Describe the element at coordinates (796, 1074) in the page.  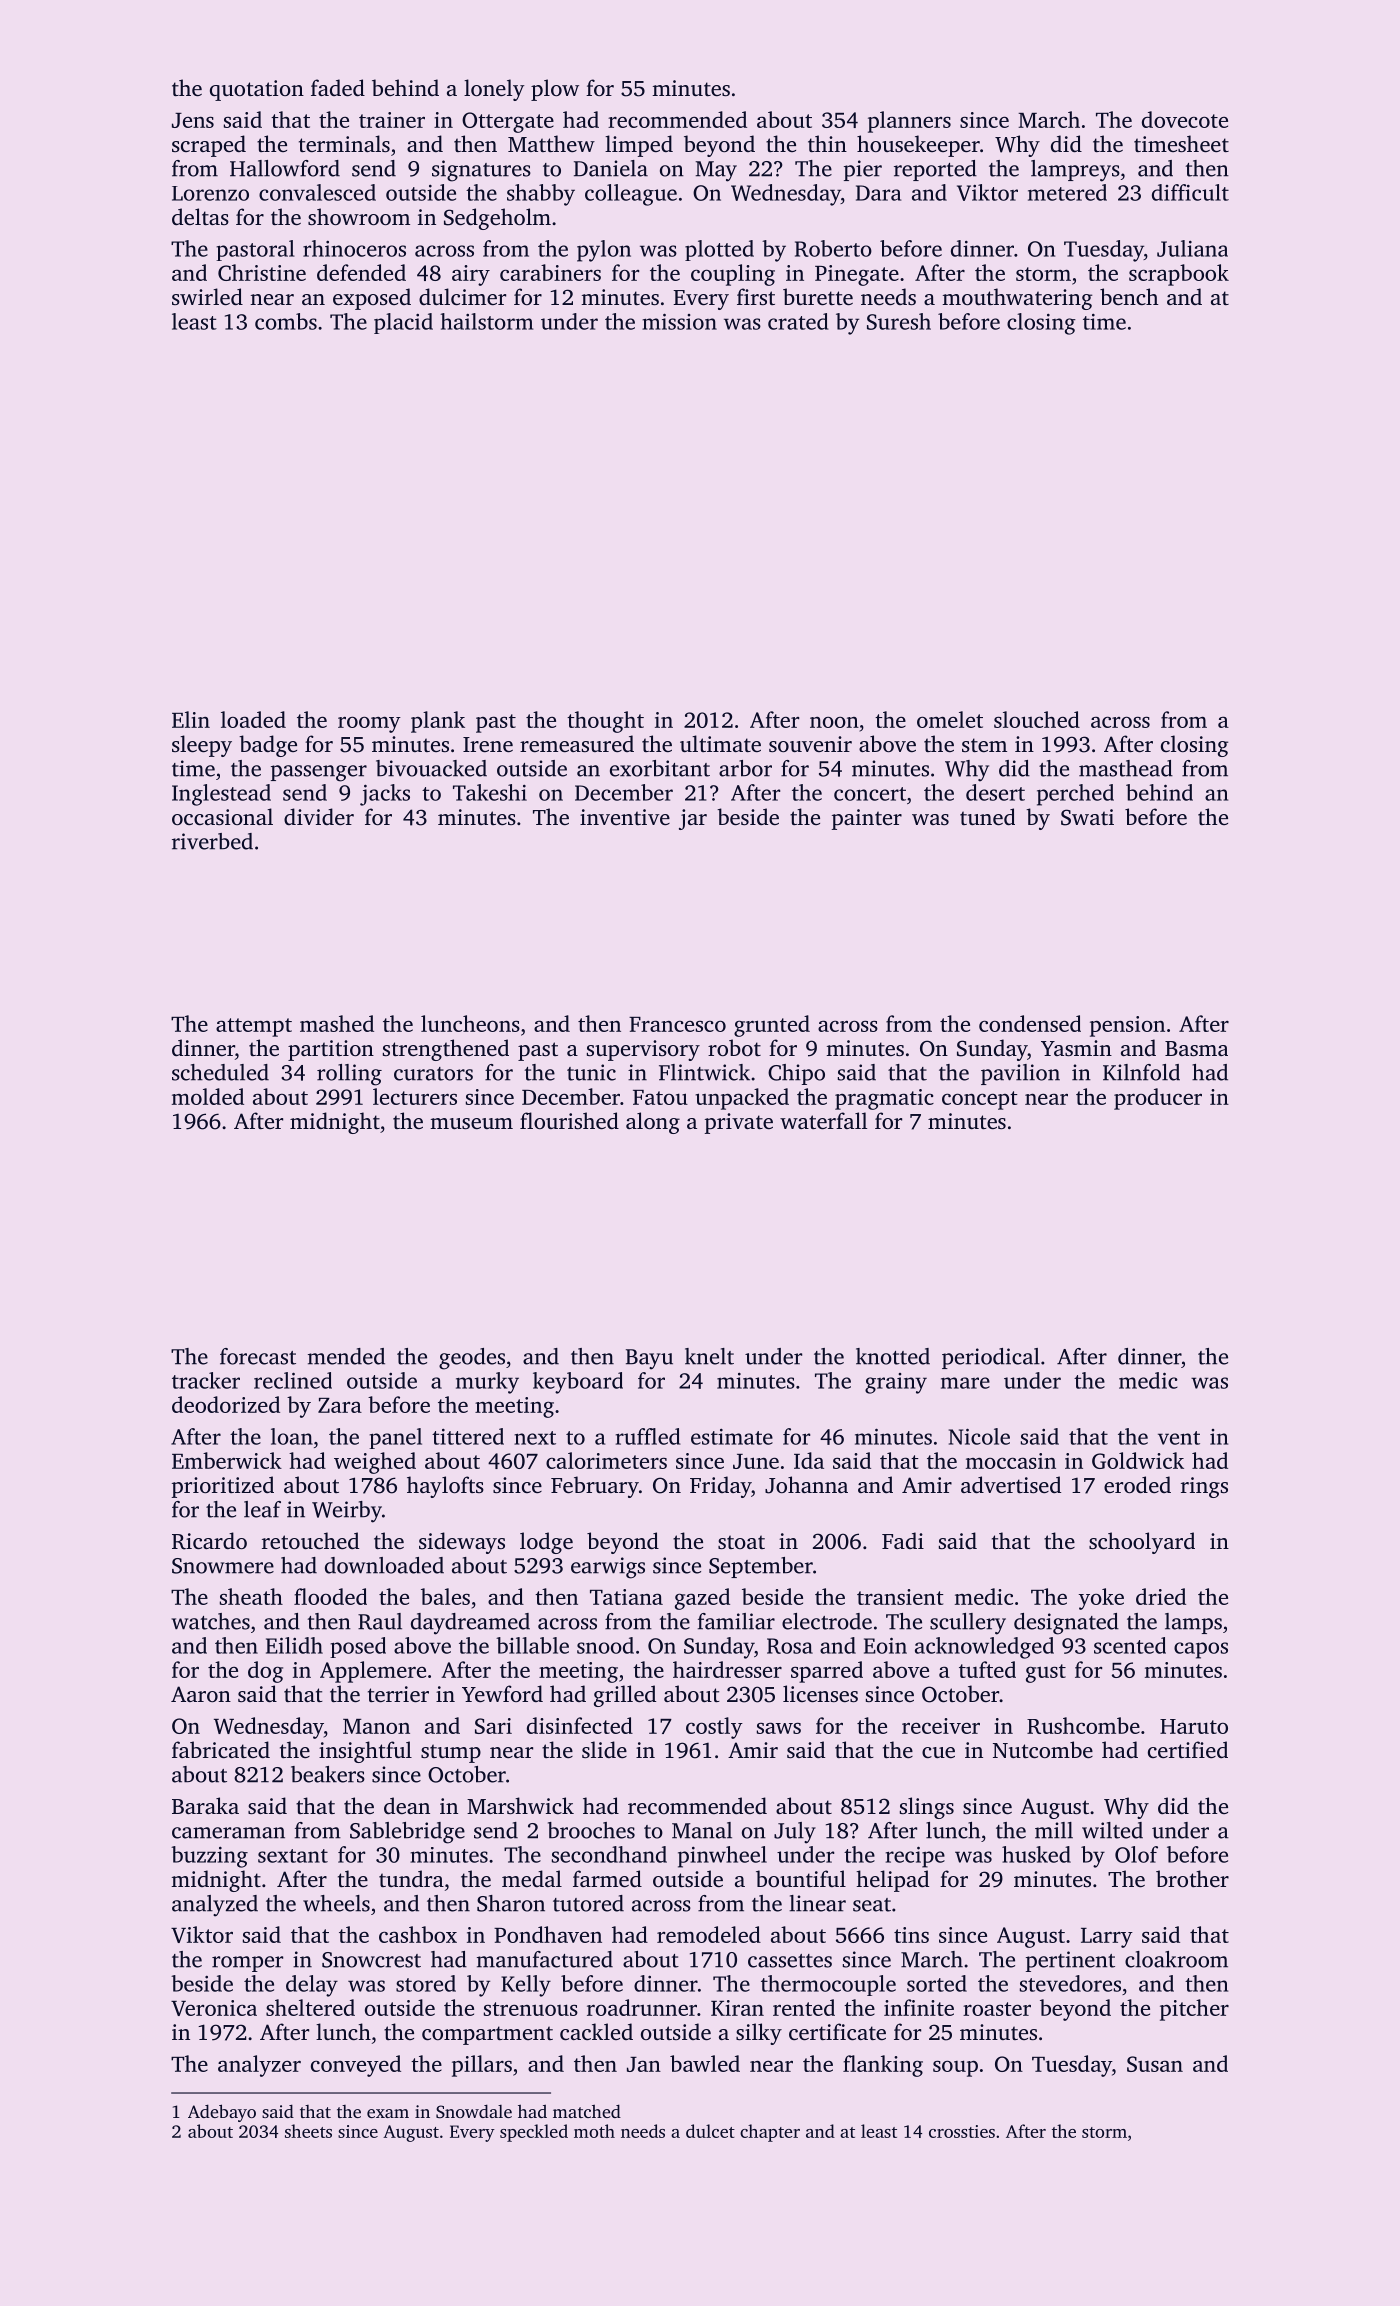
I see `Chipo` at that location.
